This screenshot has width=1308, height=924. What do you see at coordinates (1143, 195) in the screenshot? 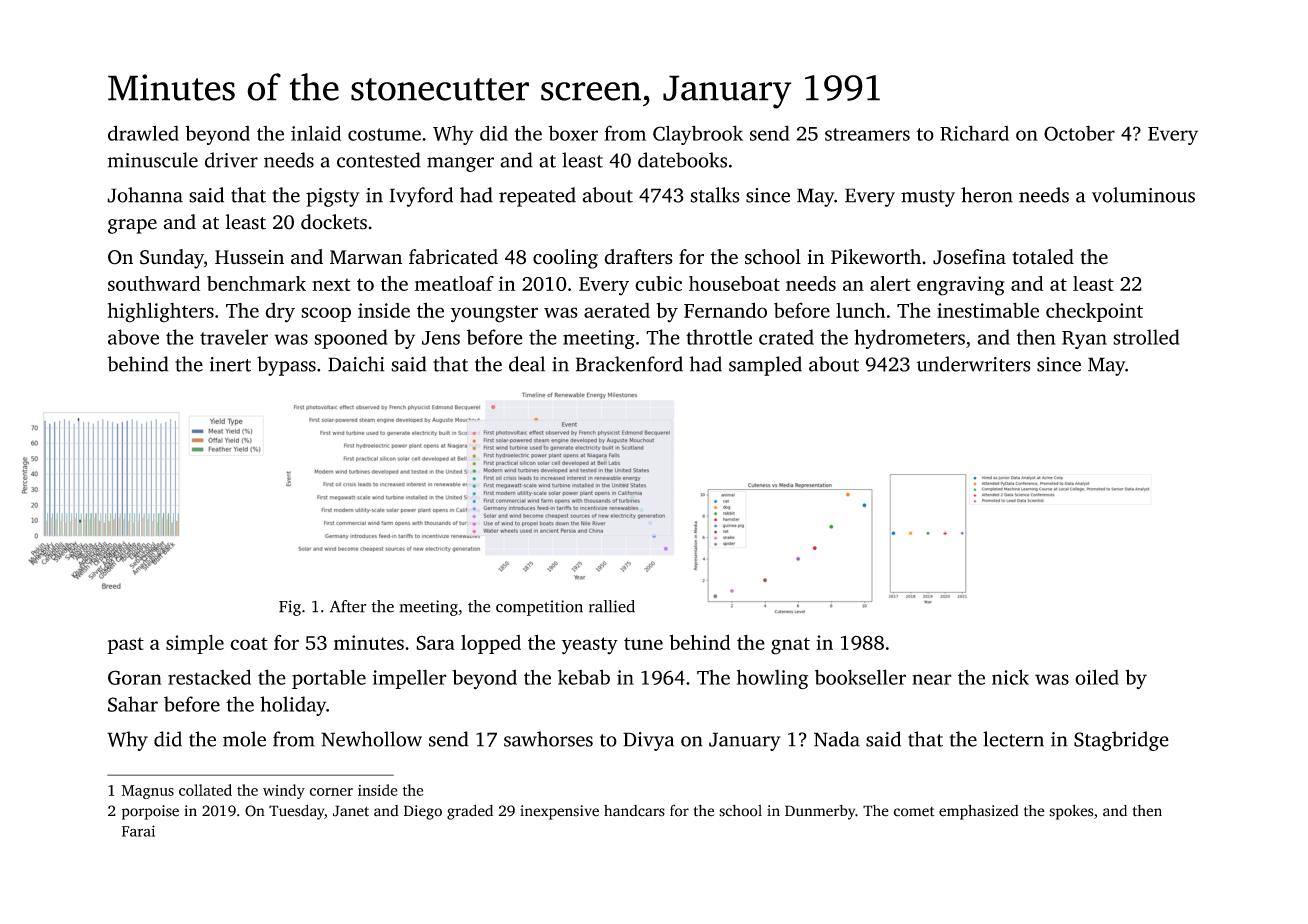
I see `voluminous` at bounding box center [1143, 195].
